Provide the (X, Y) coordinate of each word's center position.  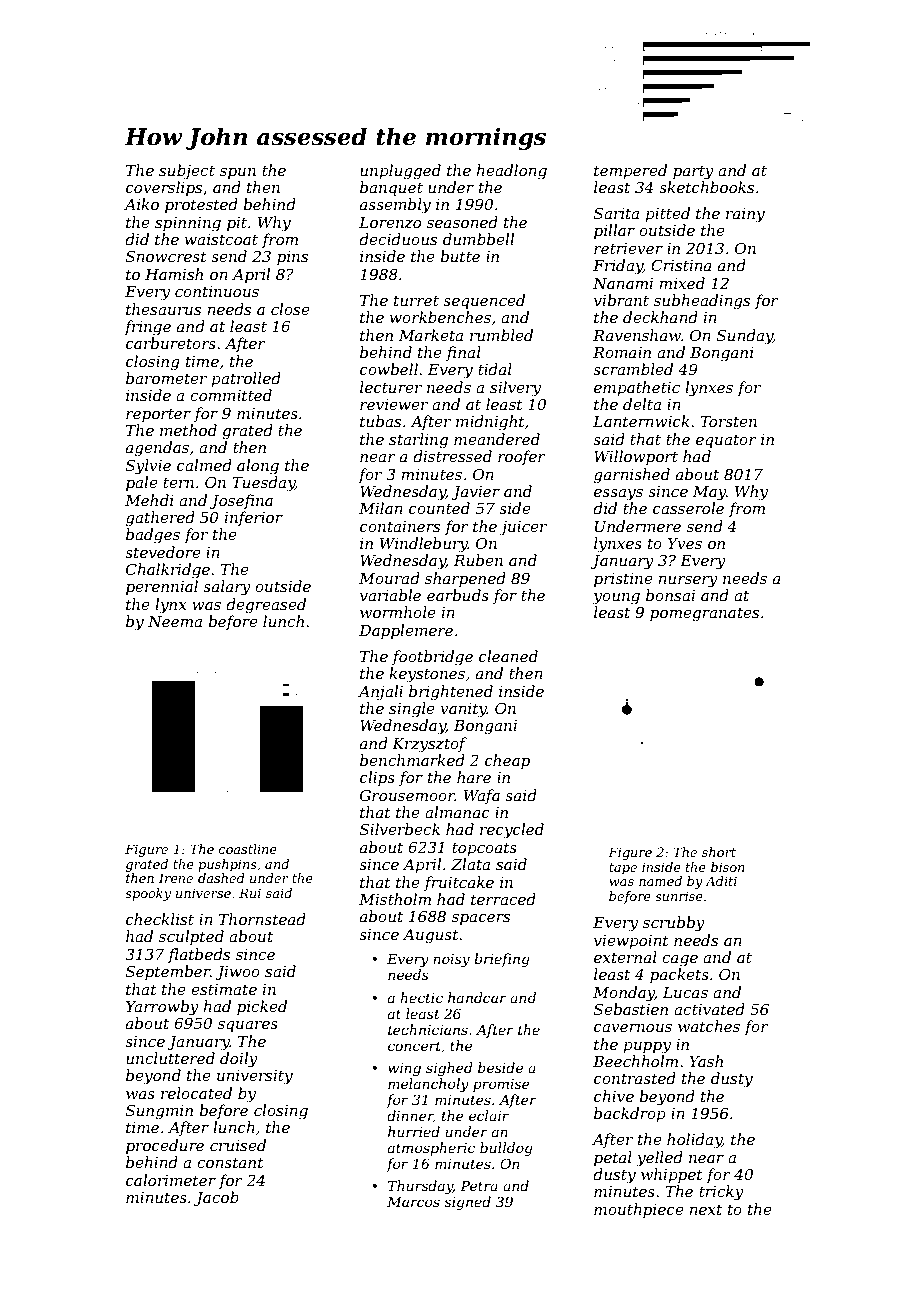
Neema (175, 621)
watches (709, 1026)
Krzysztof (429, 745)
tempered (630, 171)
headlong (511, 172)
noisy (451, 960)
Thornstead (262, 919)
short (719, 852)
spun (238, 173)
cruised (238, 1145)
